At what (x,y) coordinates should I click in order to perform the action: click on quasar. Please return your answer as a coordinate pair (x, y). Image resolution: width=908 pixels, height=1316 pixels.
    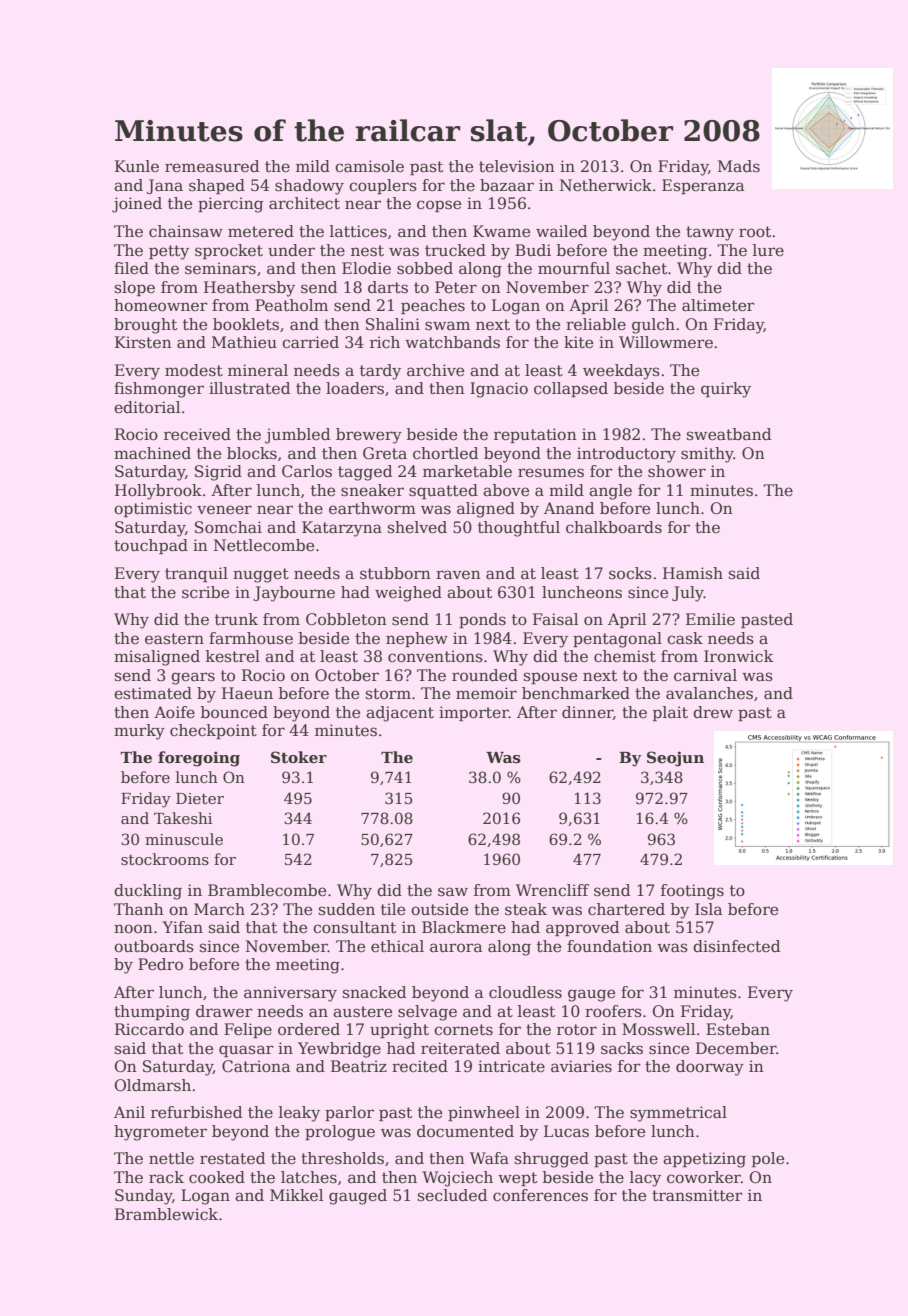
    Looking at the image, I should click on (246, 1051).
